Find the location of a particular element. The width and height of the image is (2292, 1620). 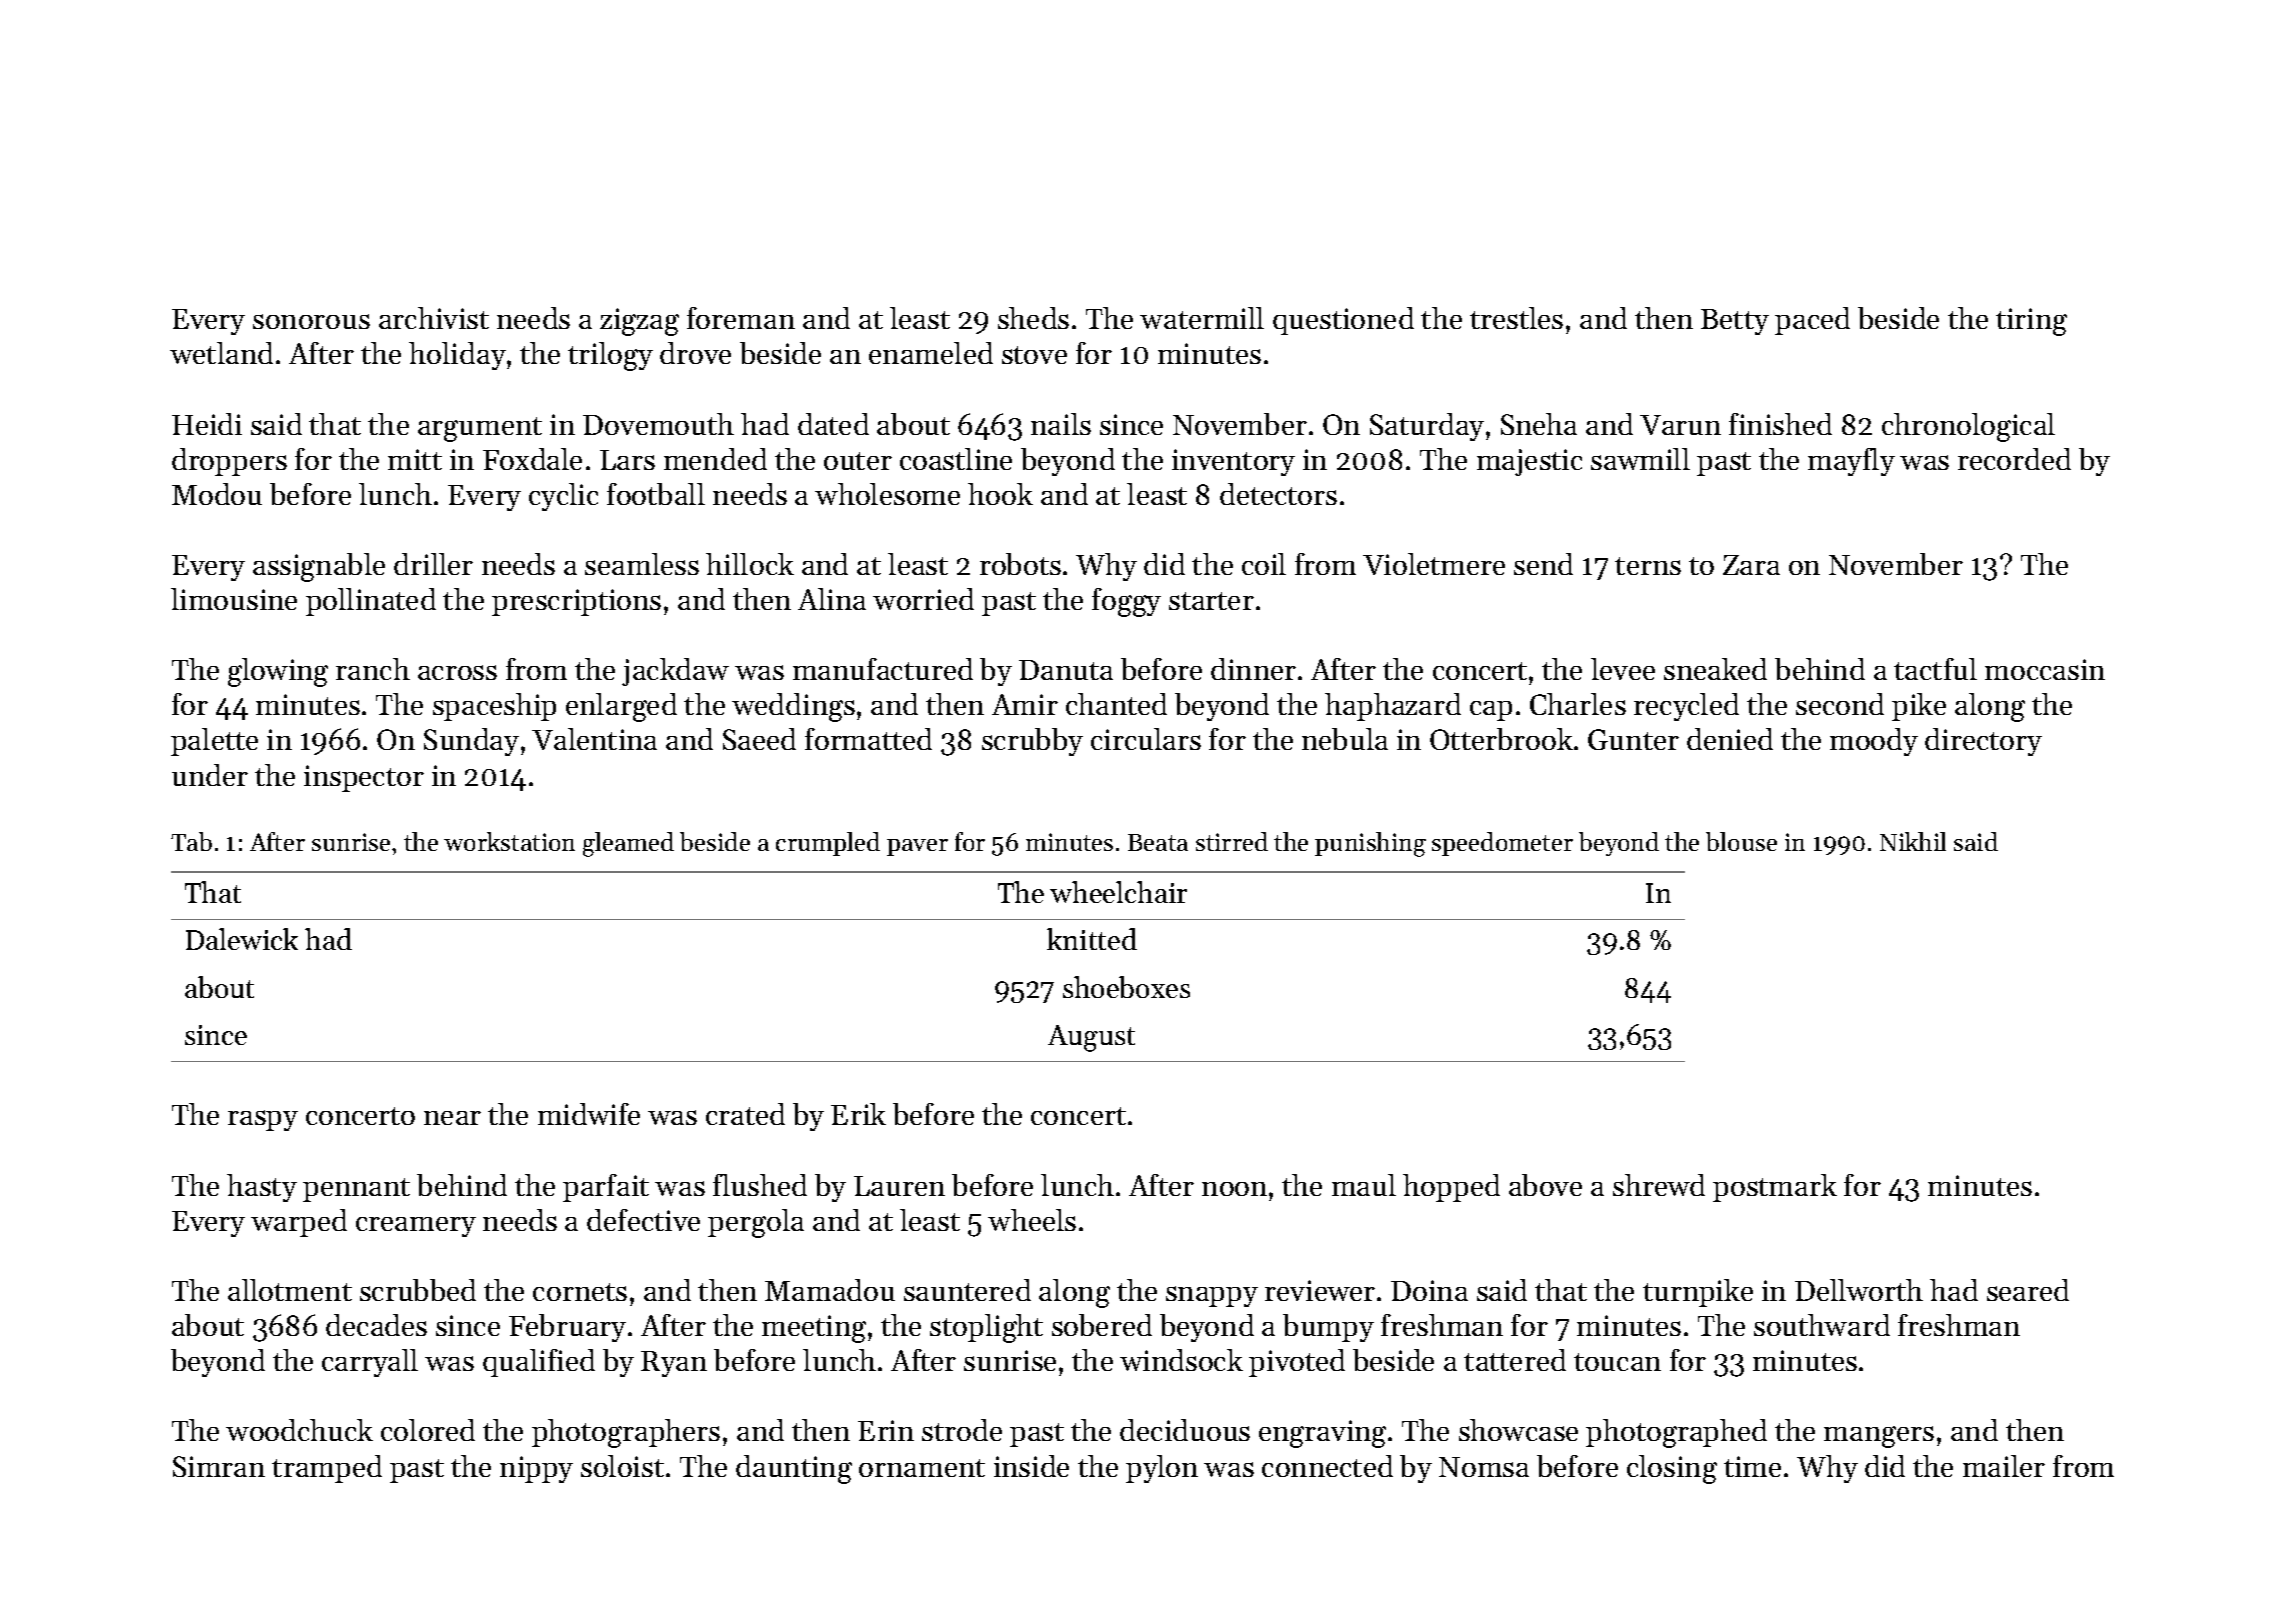

sneaked is located at coordinates (1715, 669).
